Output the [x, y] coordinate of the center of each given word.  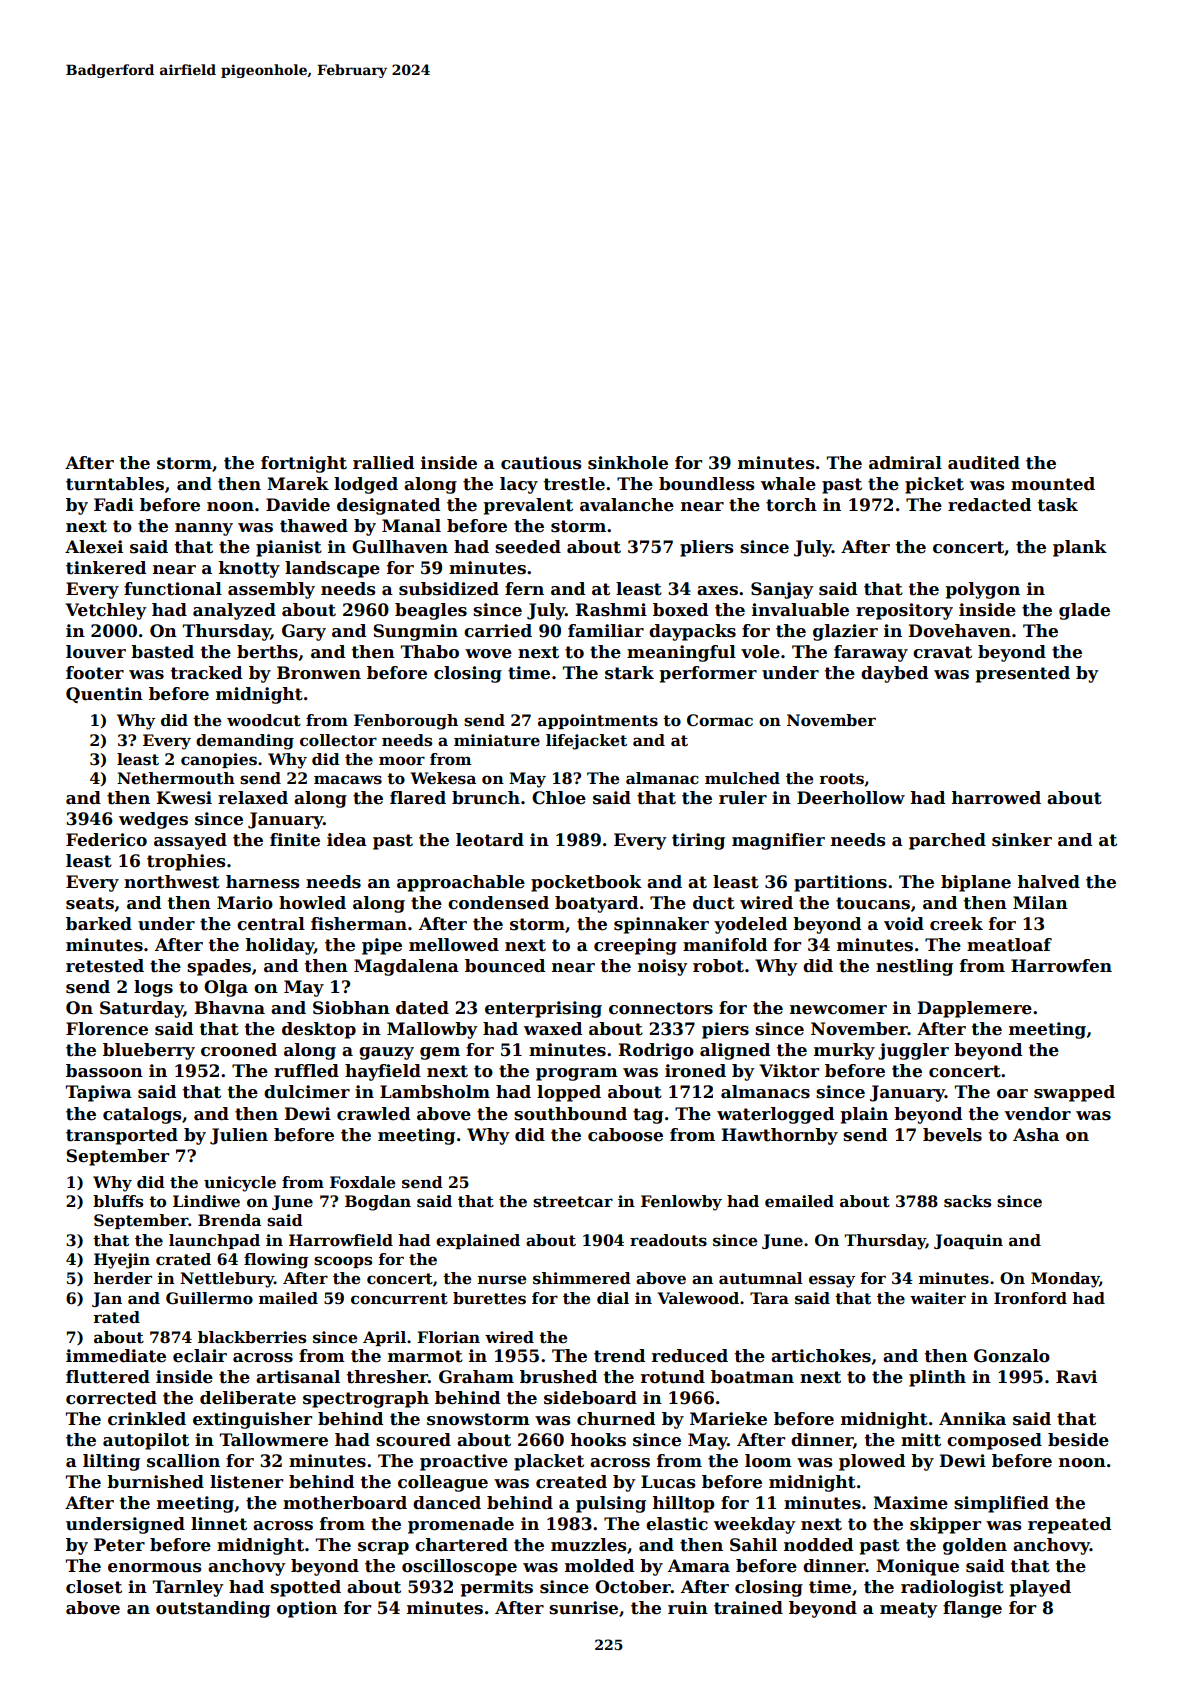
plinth [937, 1378]
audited [984, 463]
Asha [1036, 1135]
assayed [190, 841]
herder [122, 1278]
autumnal [761, 1278]
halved [1049, 882]
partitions [840, 883]
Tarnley [188, 1588]
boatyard [596, 904]
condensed [498, 903]
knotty [249, 569]
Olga [226, 988]
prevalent [528, 506]
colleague [443, 1483]
